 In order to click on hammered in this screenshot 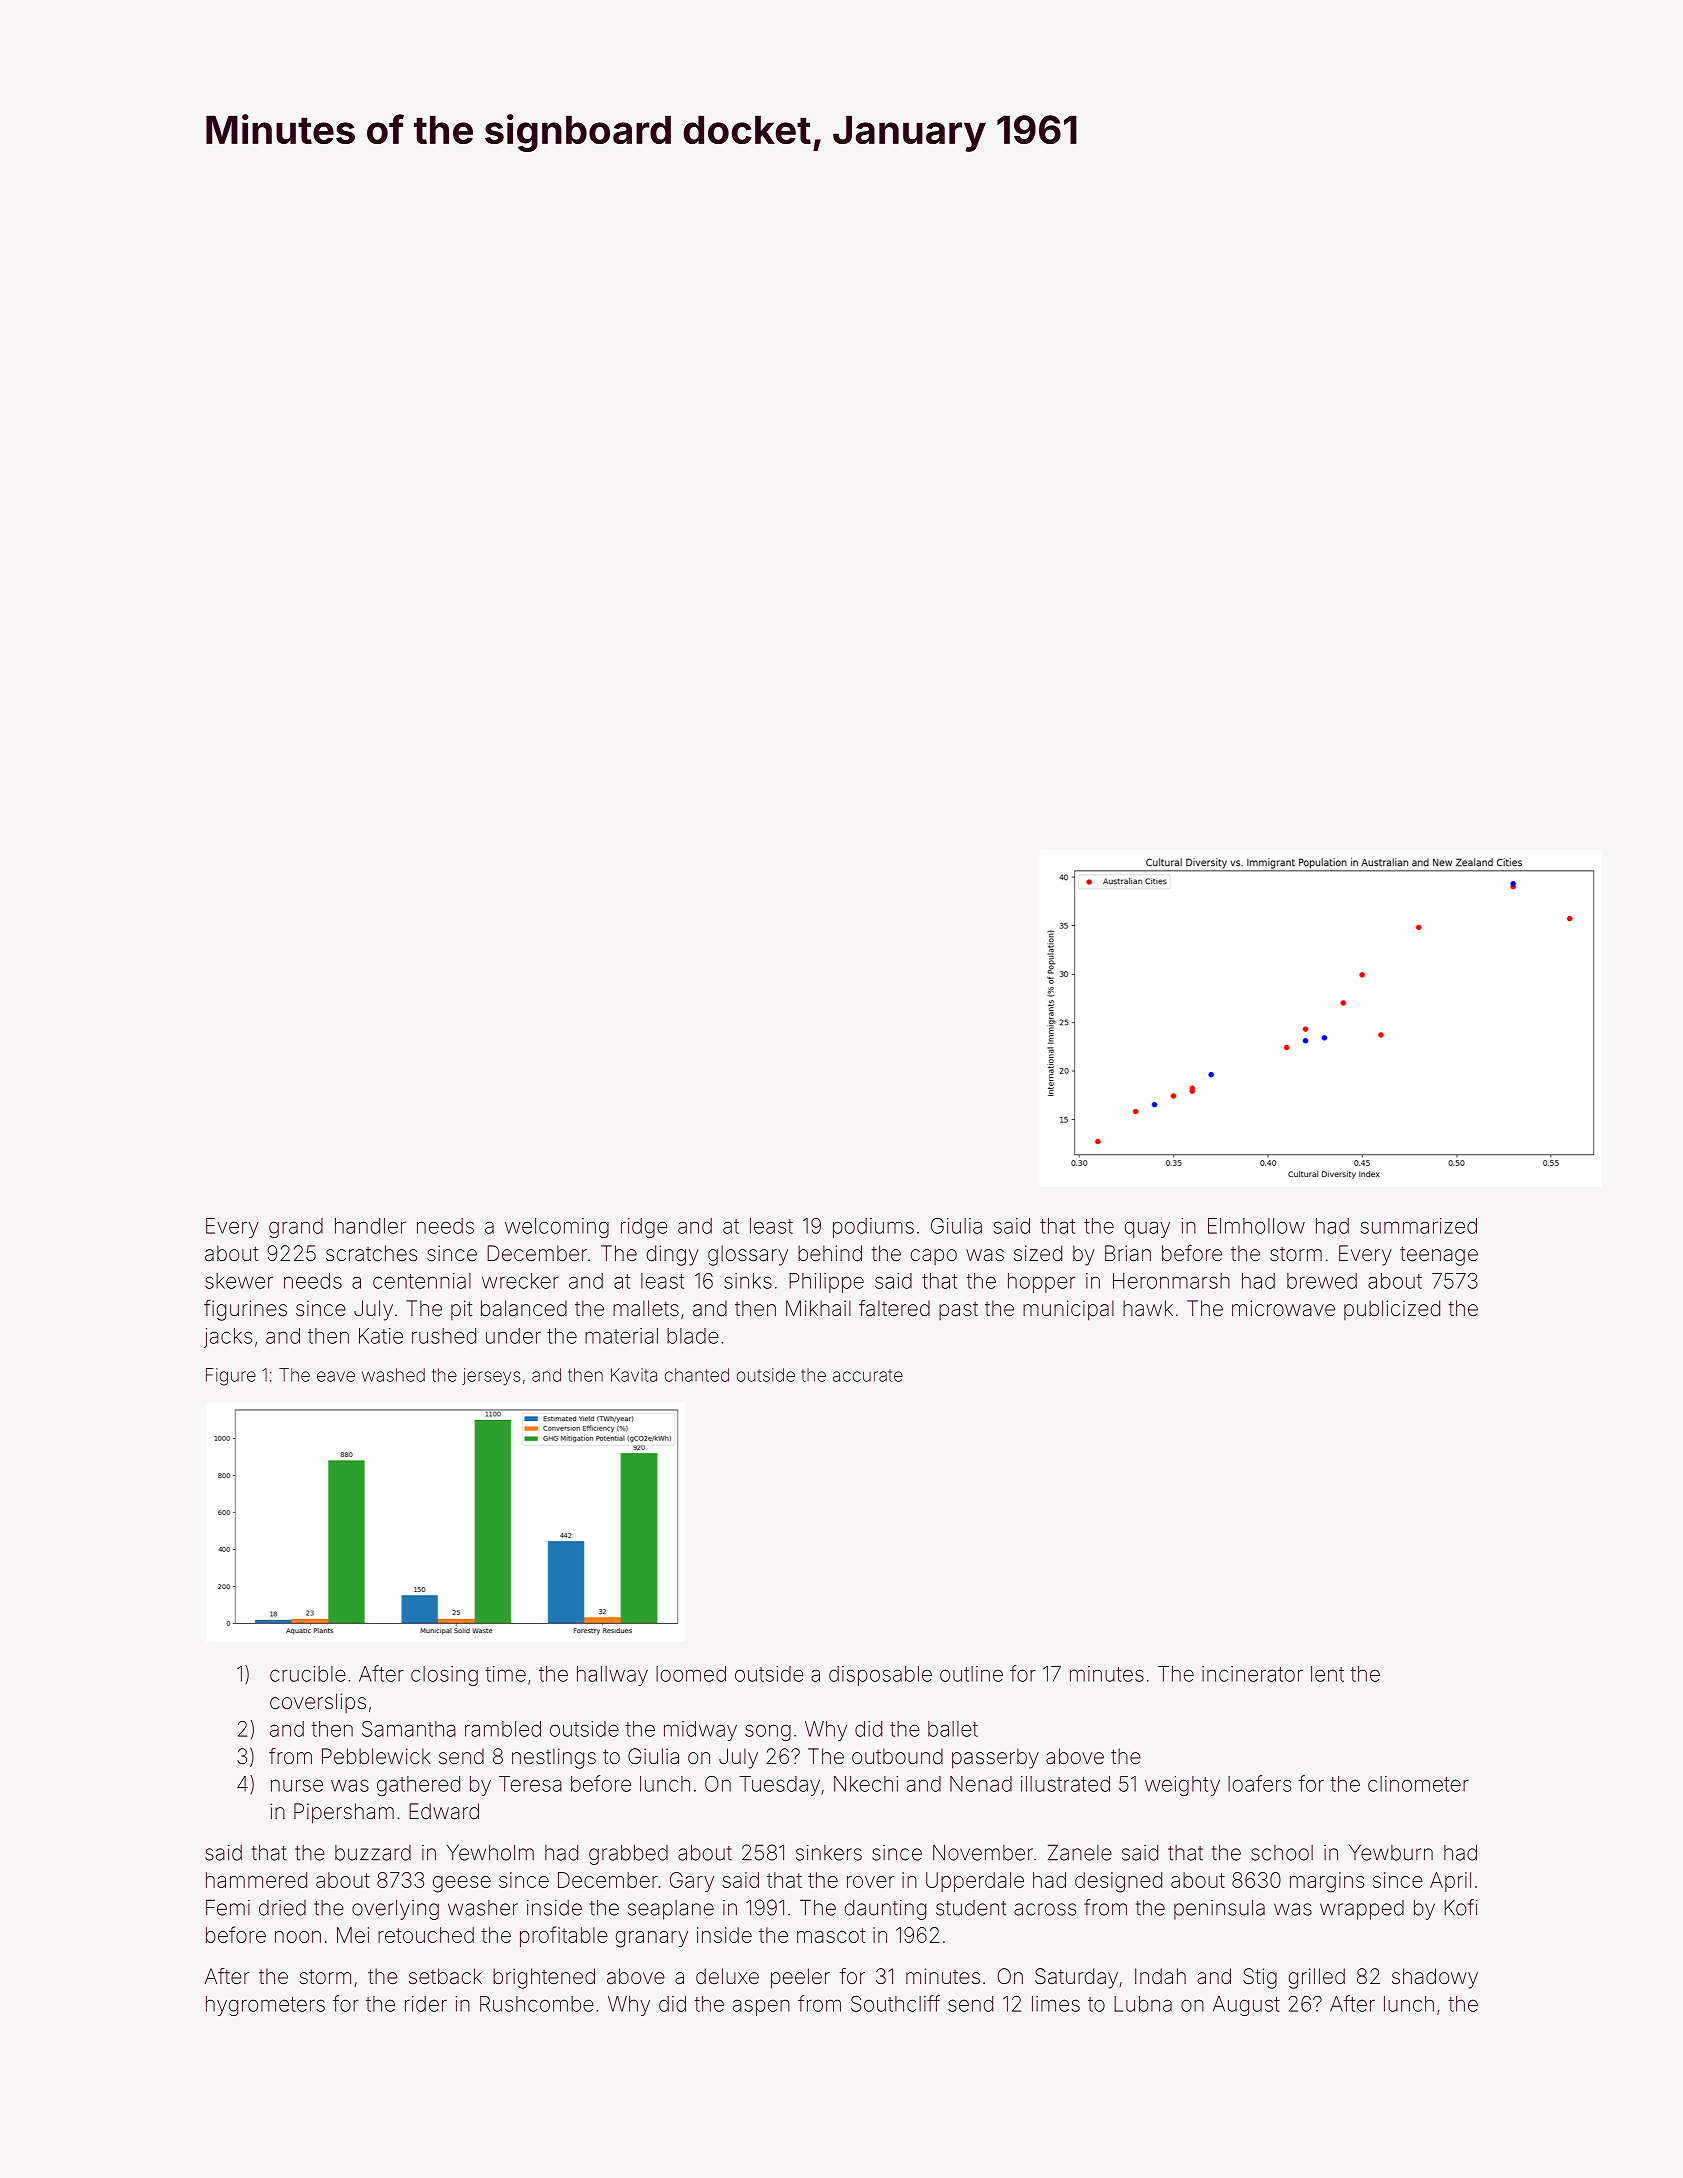, I will do `click(256, 1880)`.
